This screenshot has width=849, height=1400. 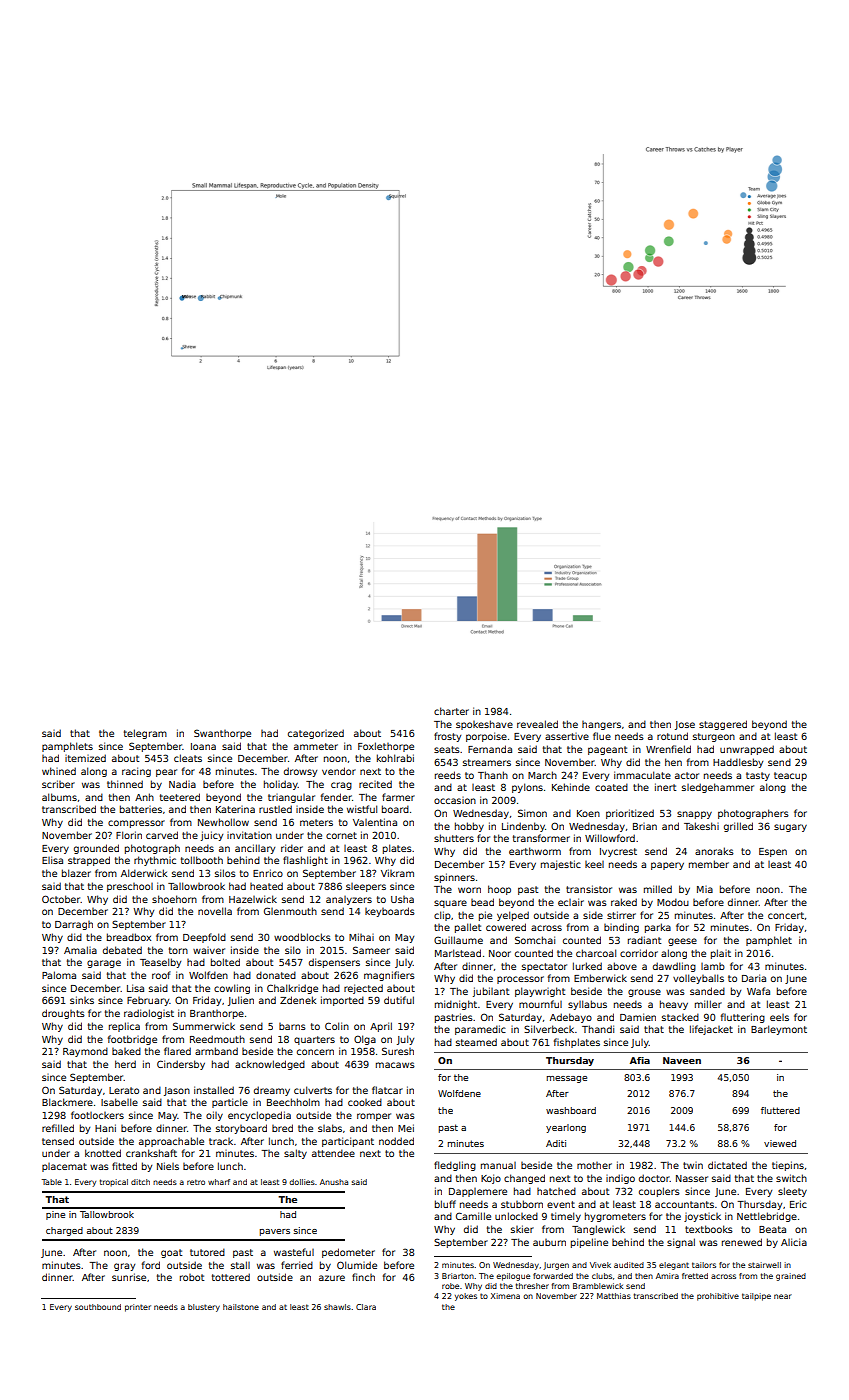 What do you see at coordinates (241, 1307) in the screenshot?
I see `hailstone` at bounding box center [241, 1307].
